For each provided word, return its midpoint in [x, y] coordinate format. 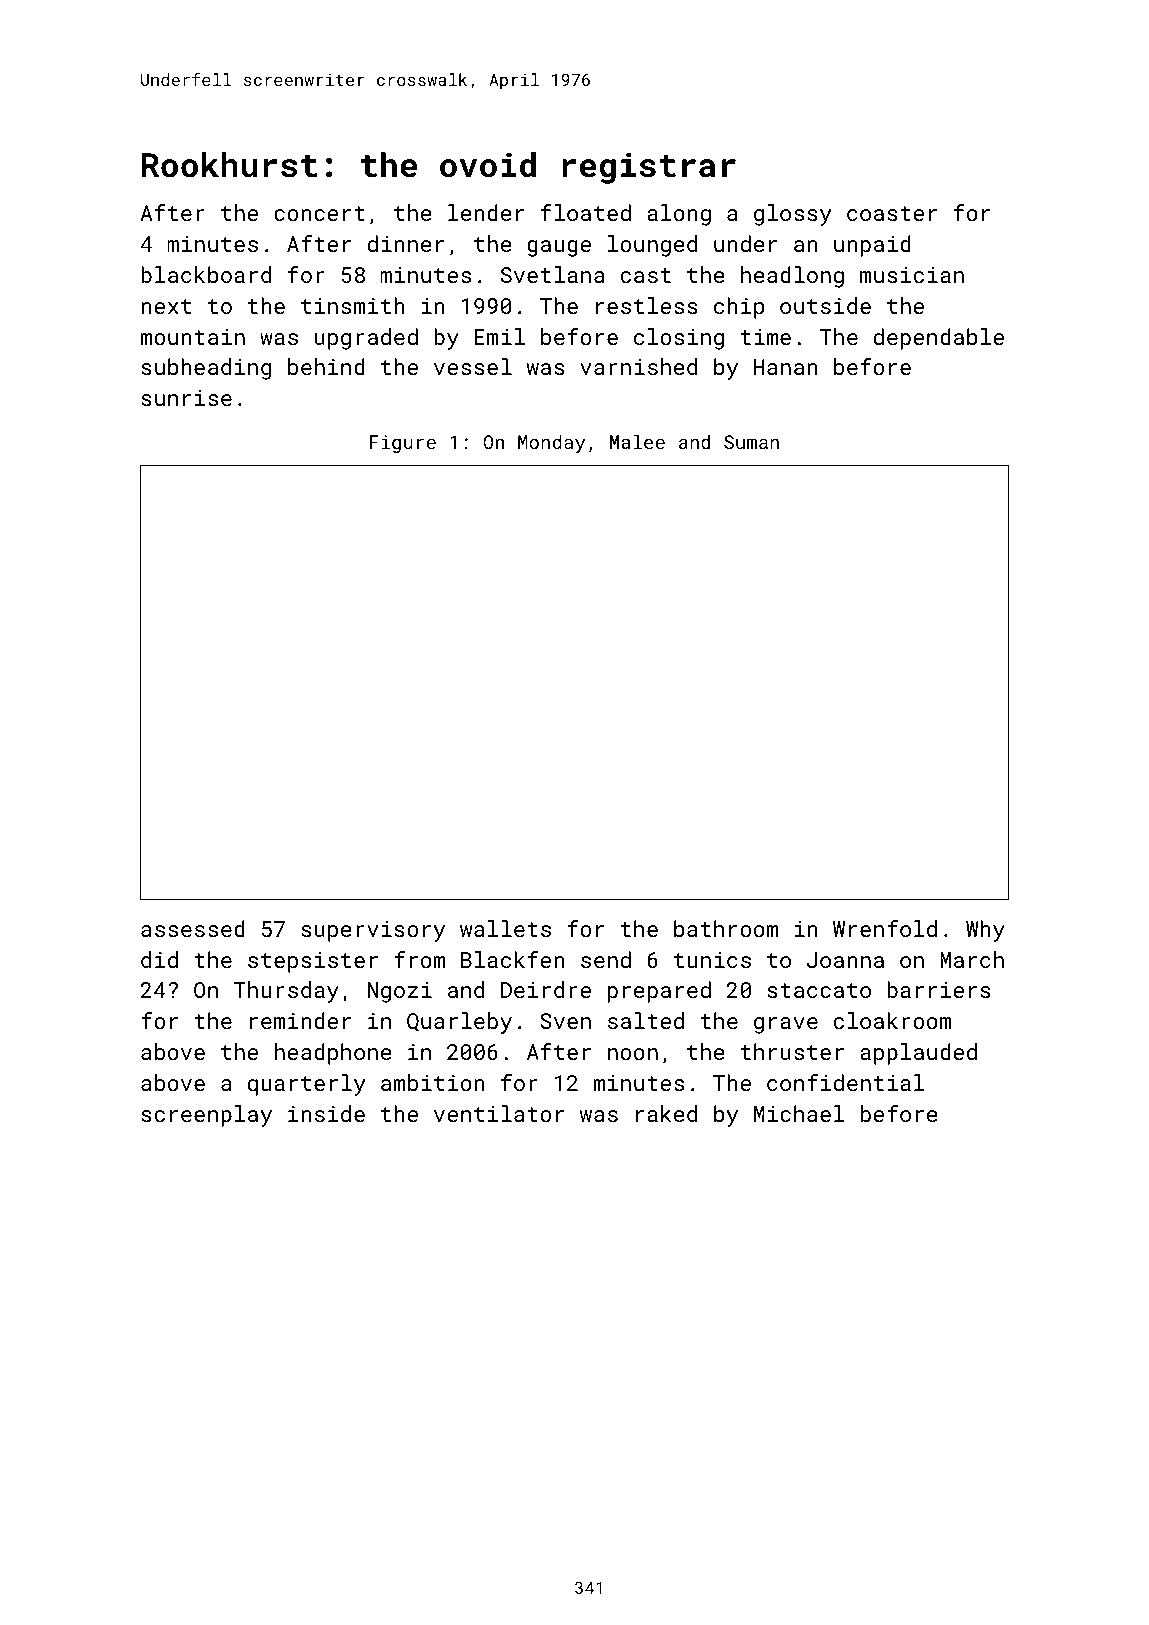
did [159, 959]
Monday [551, 443]
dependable [939, 339]
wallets [505, 928]
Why [985, 931]
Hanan [786, 367]
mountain [193, 337]
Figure [403, 444]
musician [912, 275]
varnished [638, 366]
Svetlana [553, 274]
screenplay [207, 1116]
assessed [193, 928]
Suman [751, 442]
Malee [637, 441]
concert [319, 213]
